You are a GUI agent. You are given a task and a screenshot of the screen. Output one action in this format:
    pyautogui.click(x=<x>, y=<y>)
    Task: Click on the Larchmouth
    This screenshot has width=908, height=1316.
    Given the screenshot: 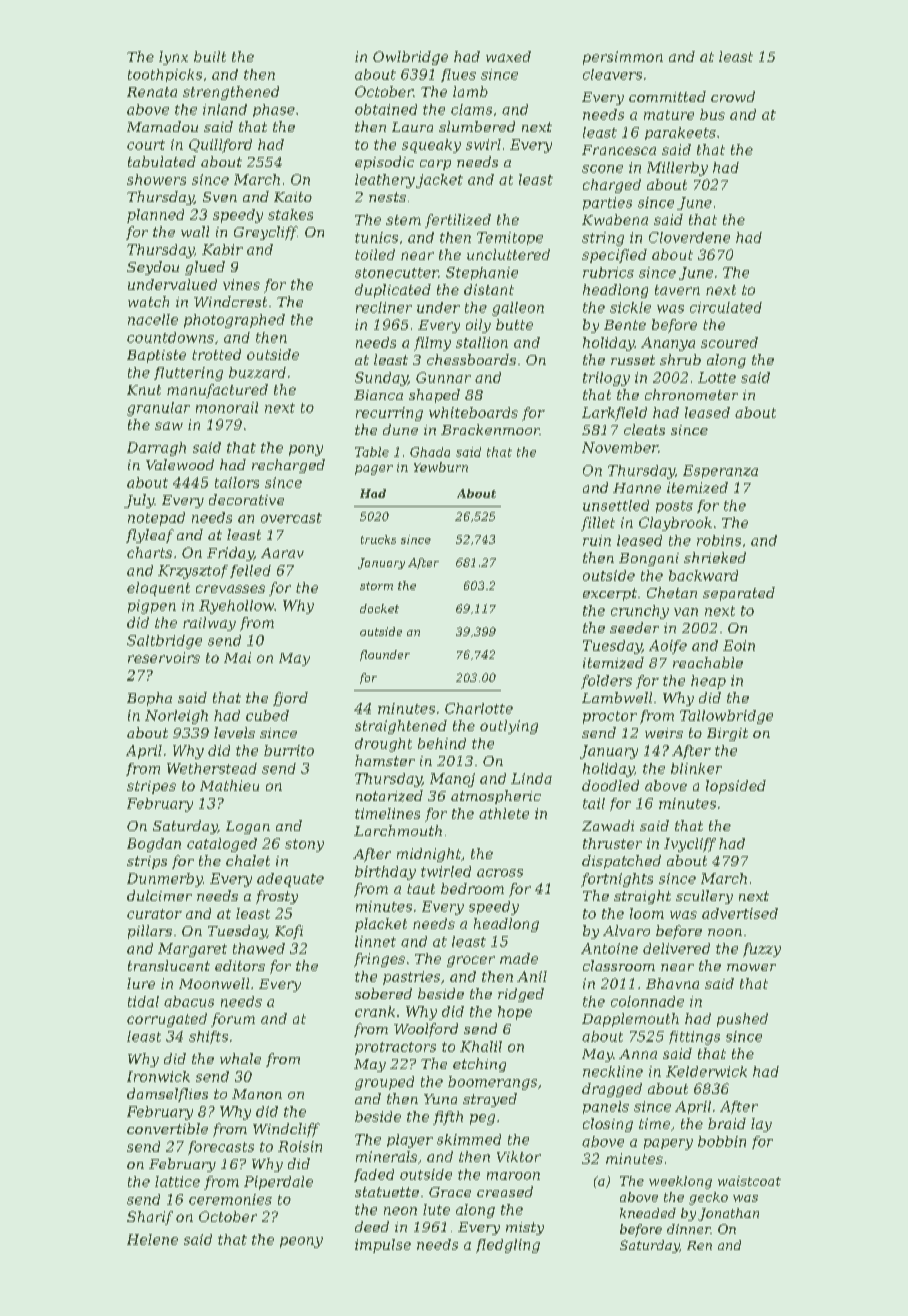 What is the action you would take?
    pyautogui.click(x=398, y=830)
